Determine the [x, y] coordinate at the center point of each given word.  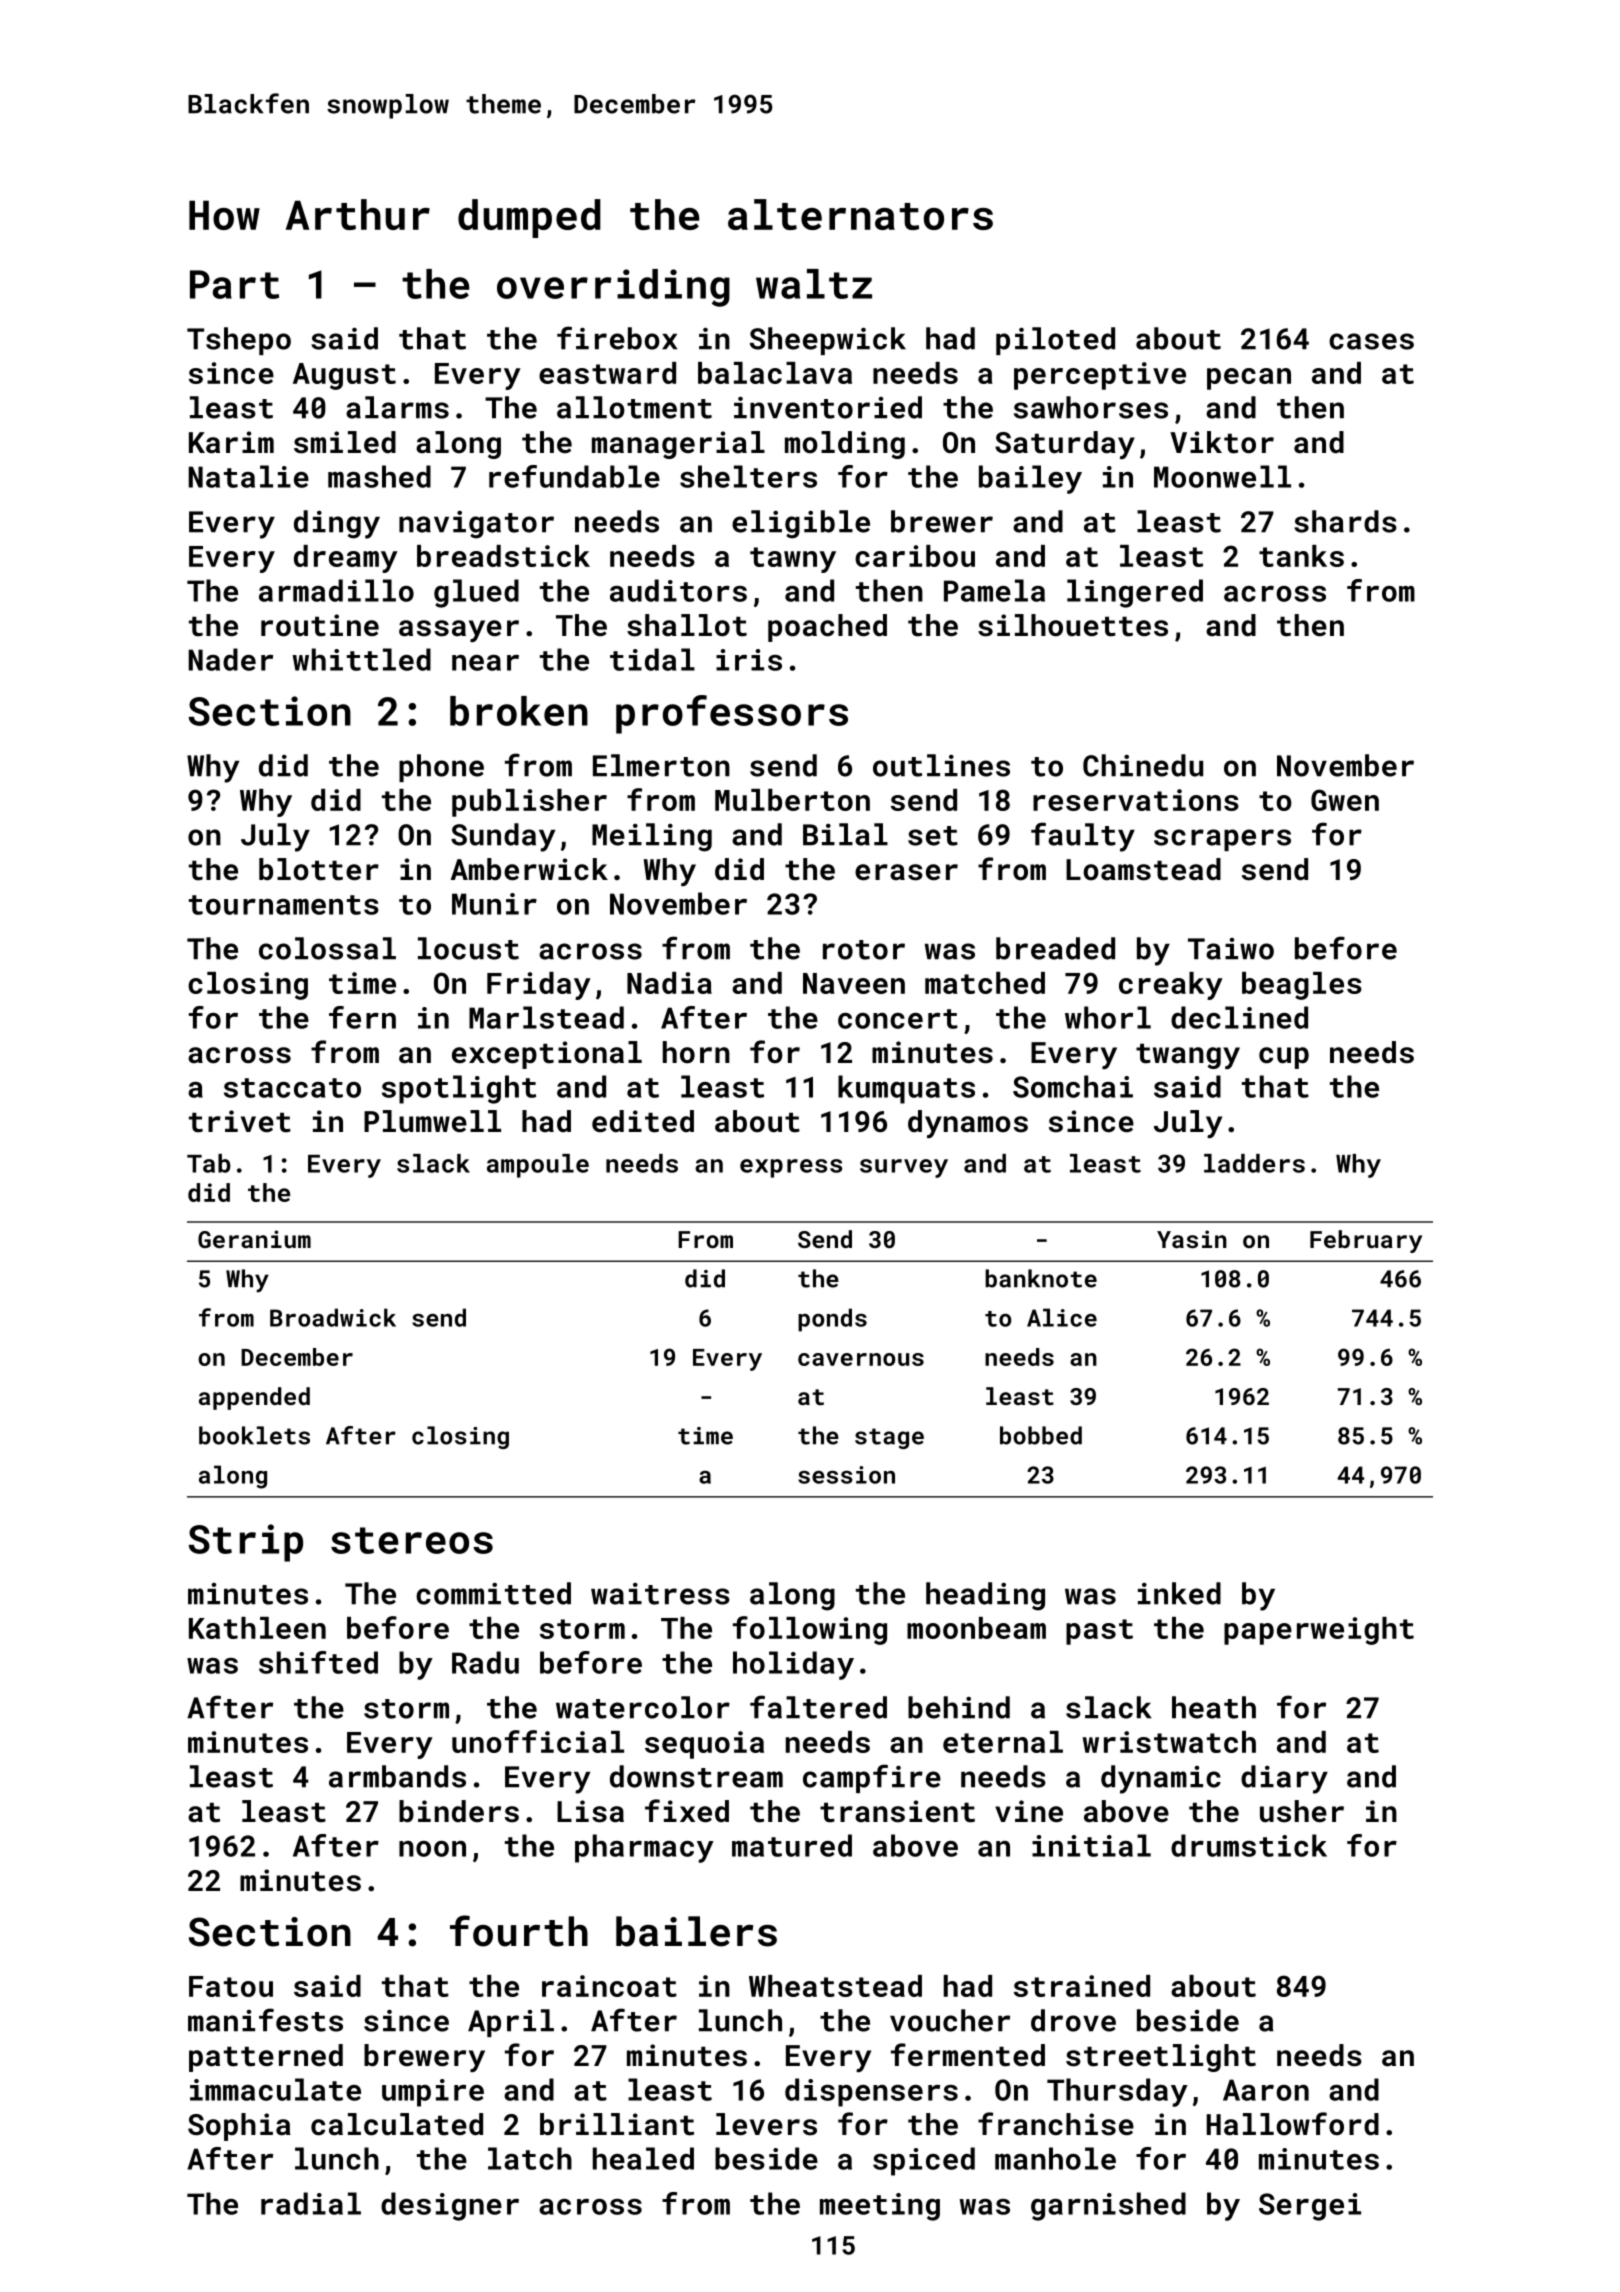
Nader [231, 659]
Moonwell [1222, 476]
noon [432, 1849]
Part [234, 284]
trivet [240, 1121]
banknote [1041, 1278]
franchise [1056, 2124]
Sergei [1310, 2207]
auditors [678, 590]
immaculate [275, 2089]
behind [959, 1707]
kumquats [906, 1089]
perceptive [1100, 376]
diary [1284, 1779]
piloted [1055, 341]
